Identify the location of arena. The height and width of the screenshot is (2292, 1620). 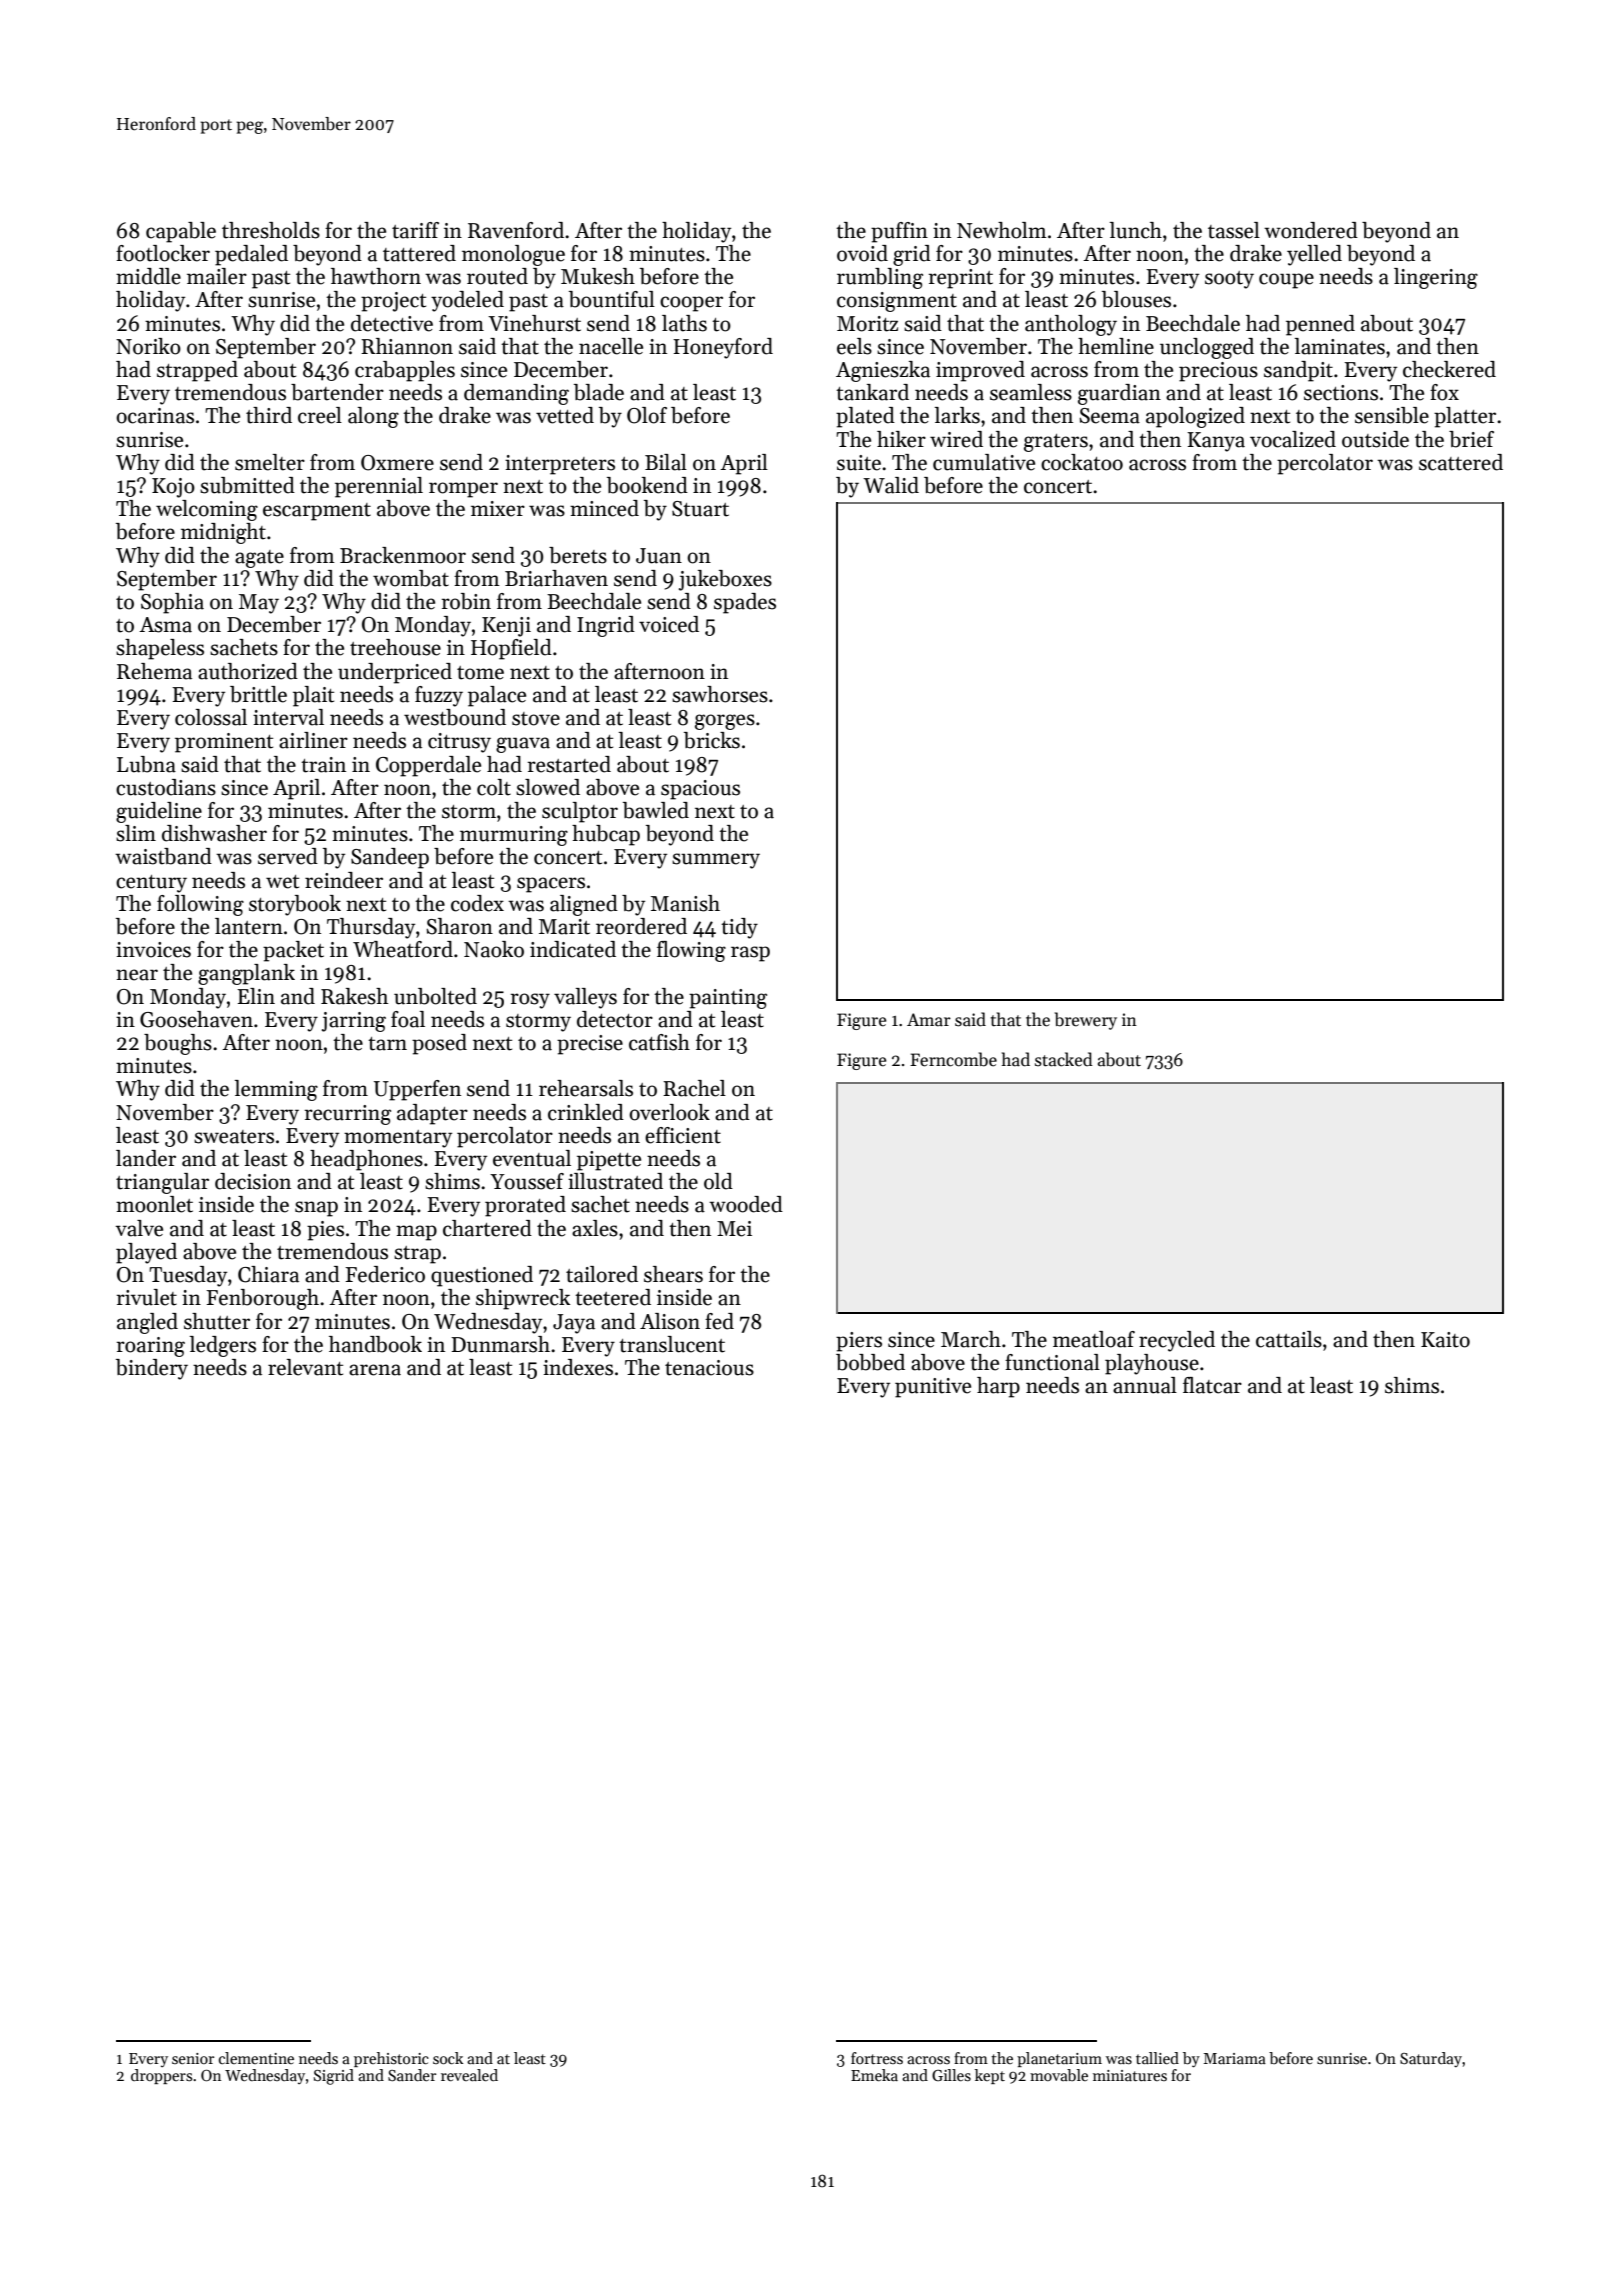
(375, 1370).
